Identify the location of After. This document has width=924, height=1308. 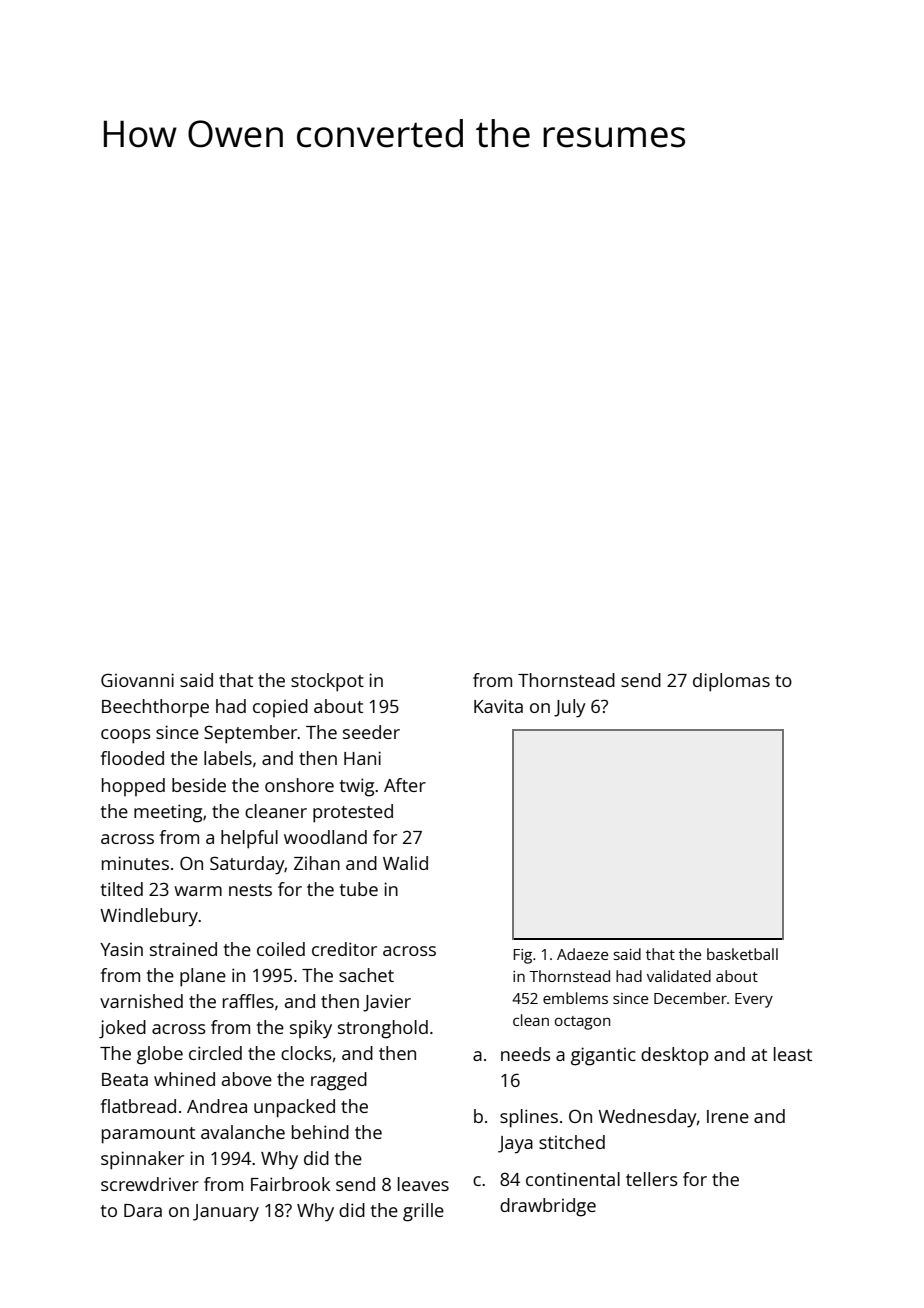
(405, 785).
